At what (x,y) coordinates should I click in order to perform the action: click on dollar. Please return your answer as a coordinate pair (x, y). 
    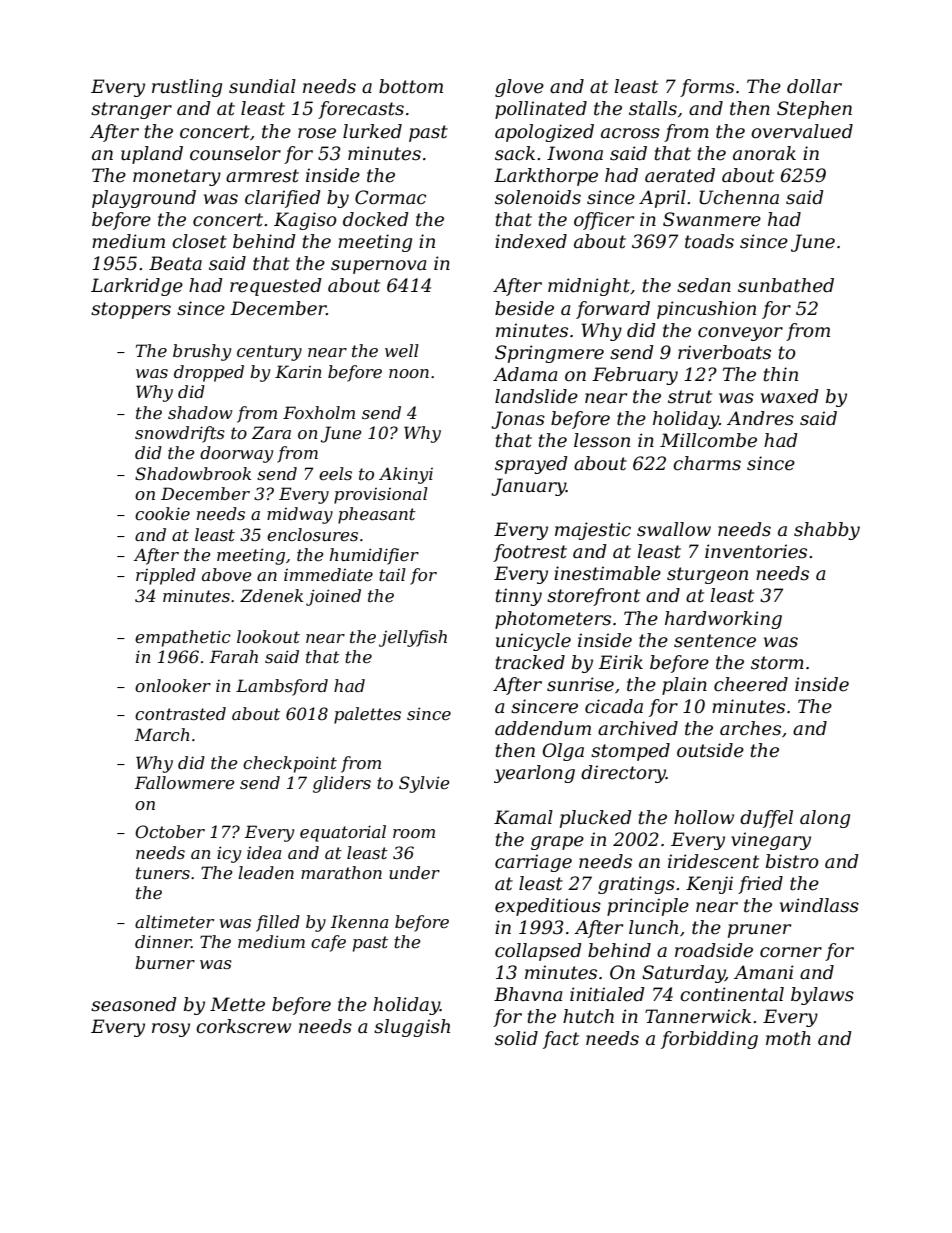
    Looking at the image, I should click on (814, 86).
